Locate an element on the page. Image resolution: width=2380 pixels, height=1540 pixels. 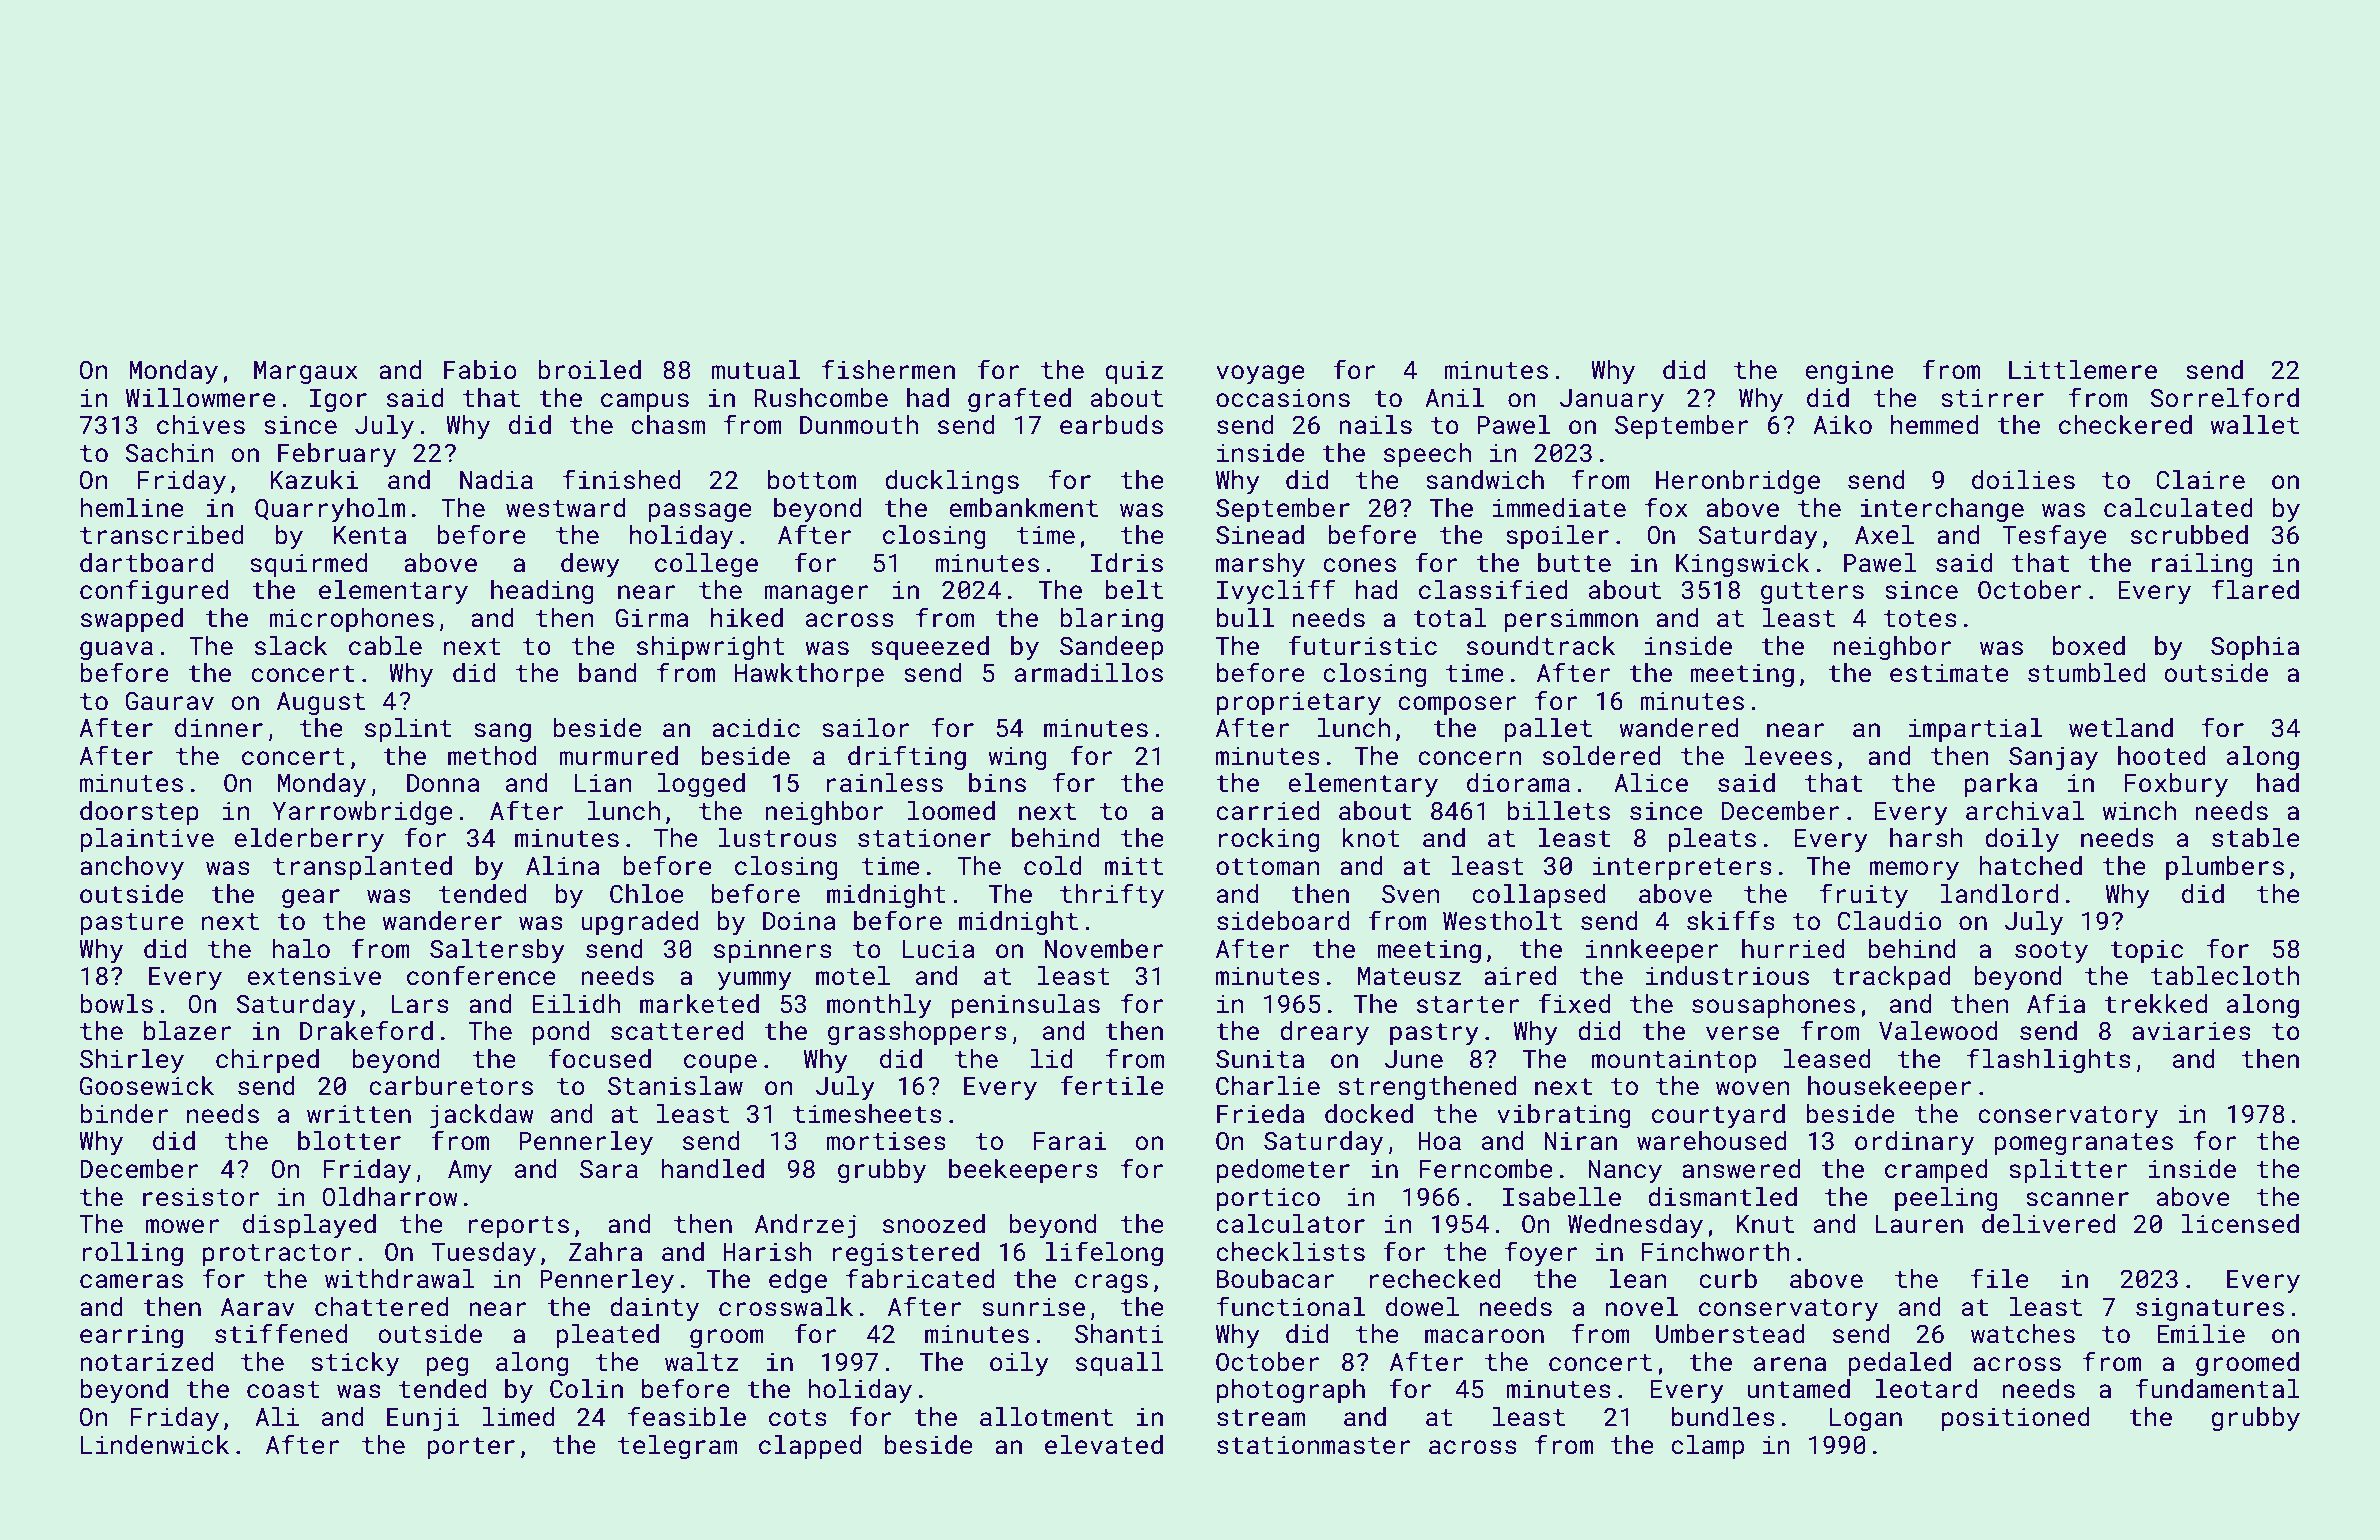
Littlemere is located at coordinates (2083, 370).
